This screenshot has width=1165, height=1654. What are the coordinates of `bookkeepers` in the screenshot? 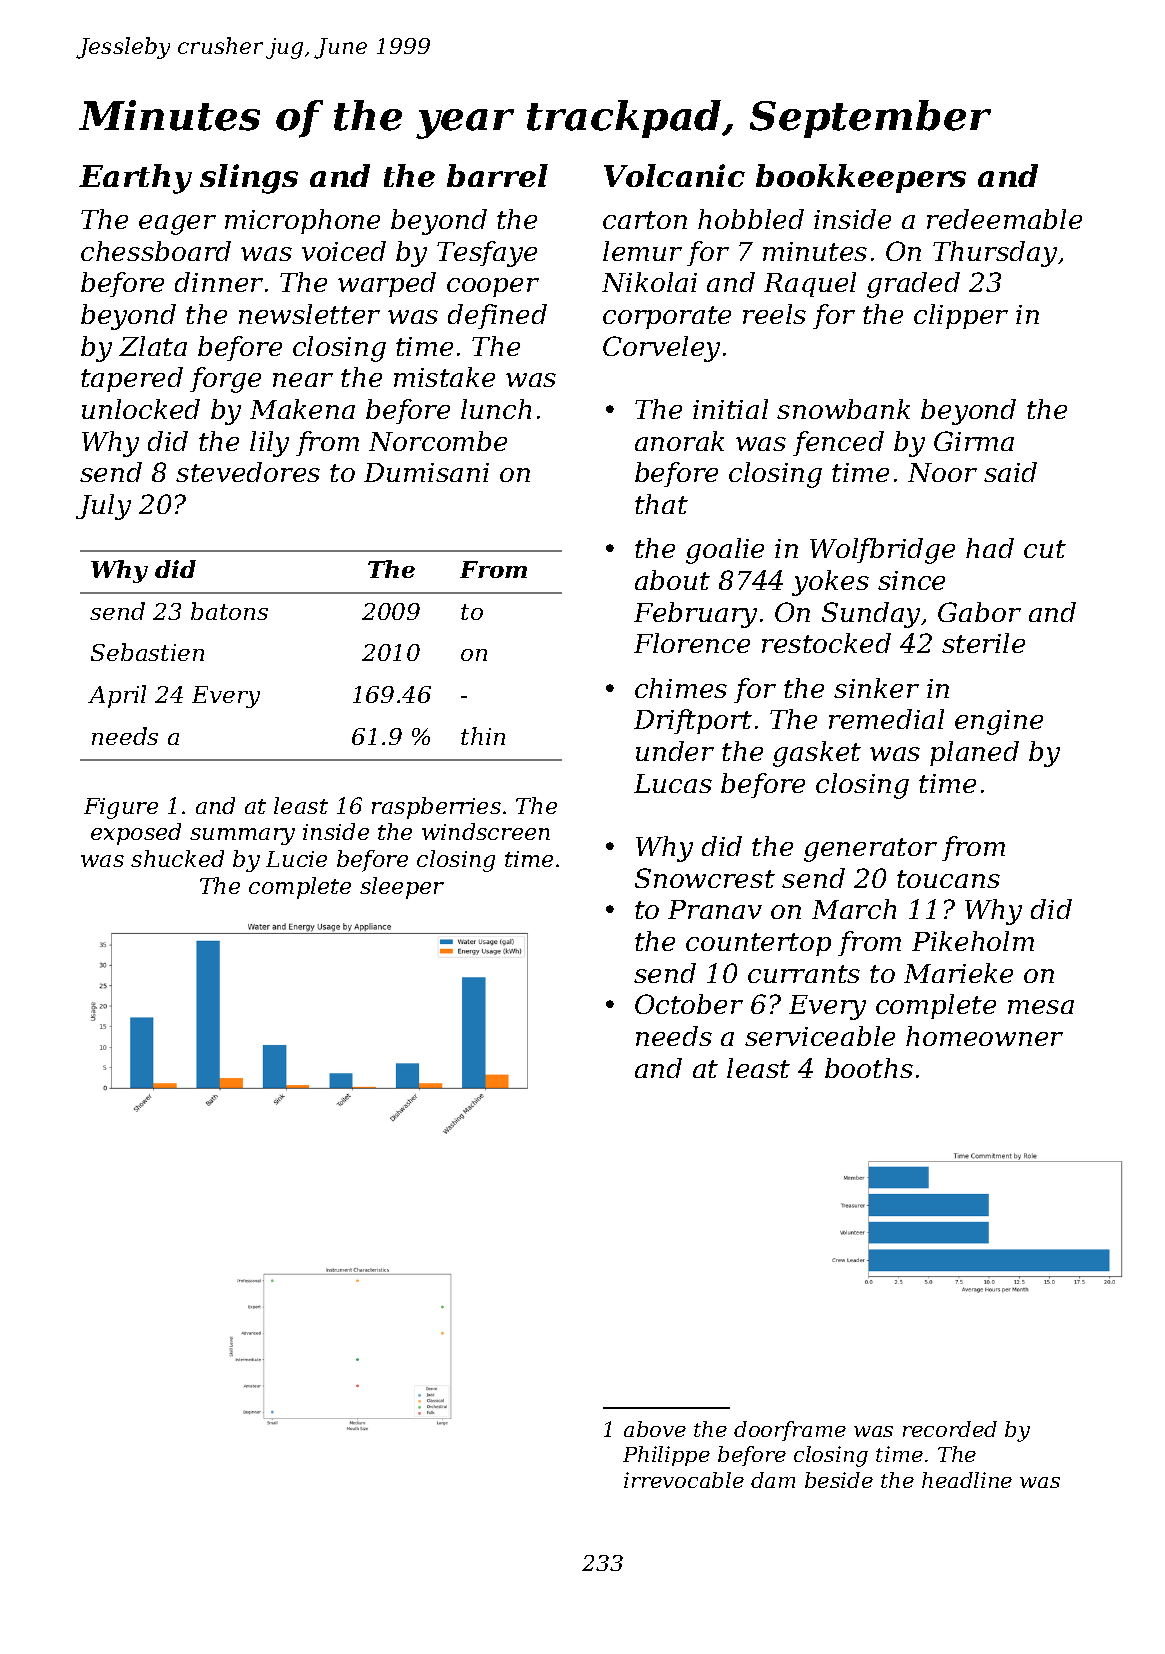 It's located at (861, 178).
